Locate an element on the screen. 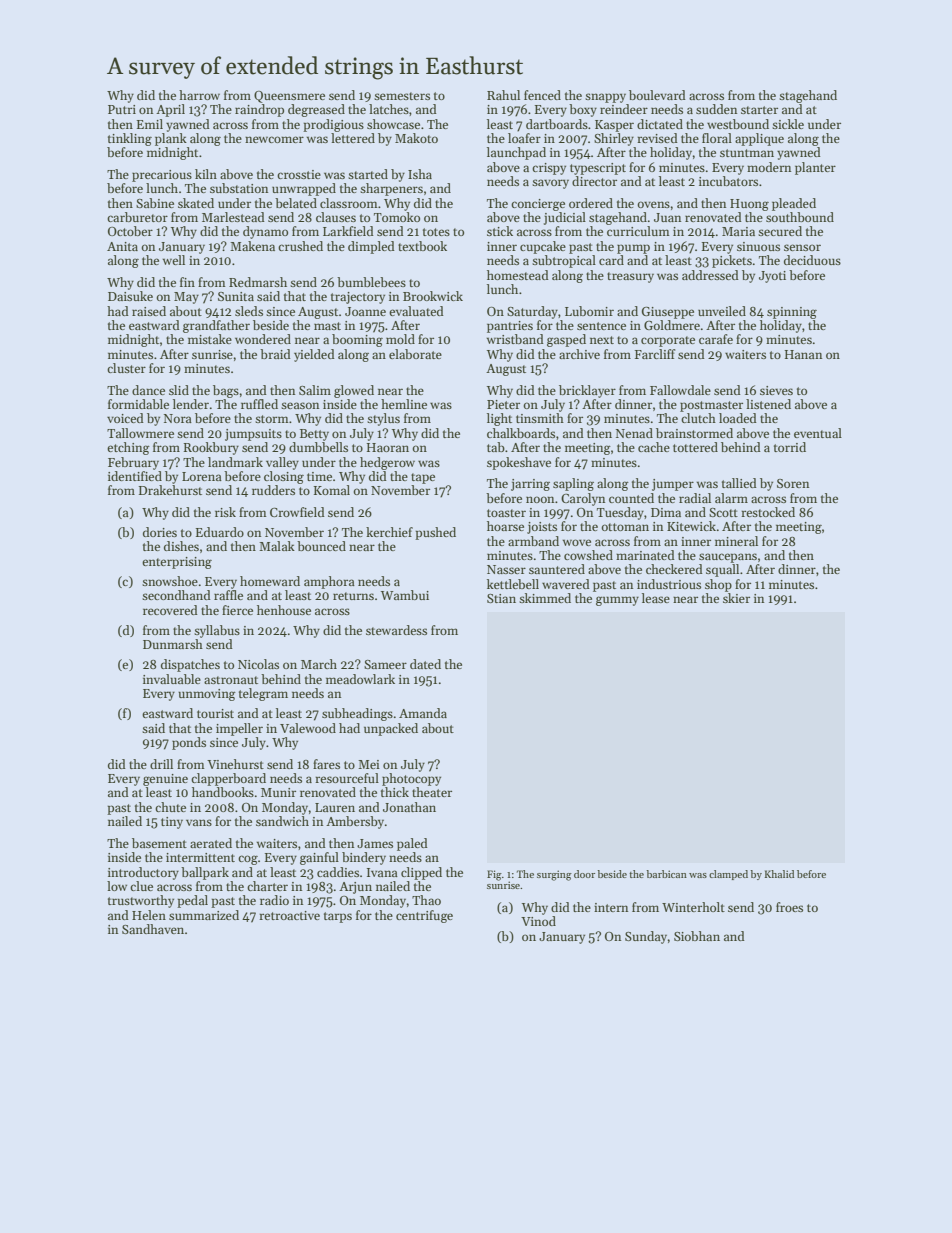  dance is located at coordinates (148, 390).
